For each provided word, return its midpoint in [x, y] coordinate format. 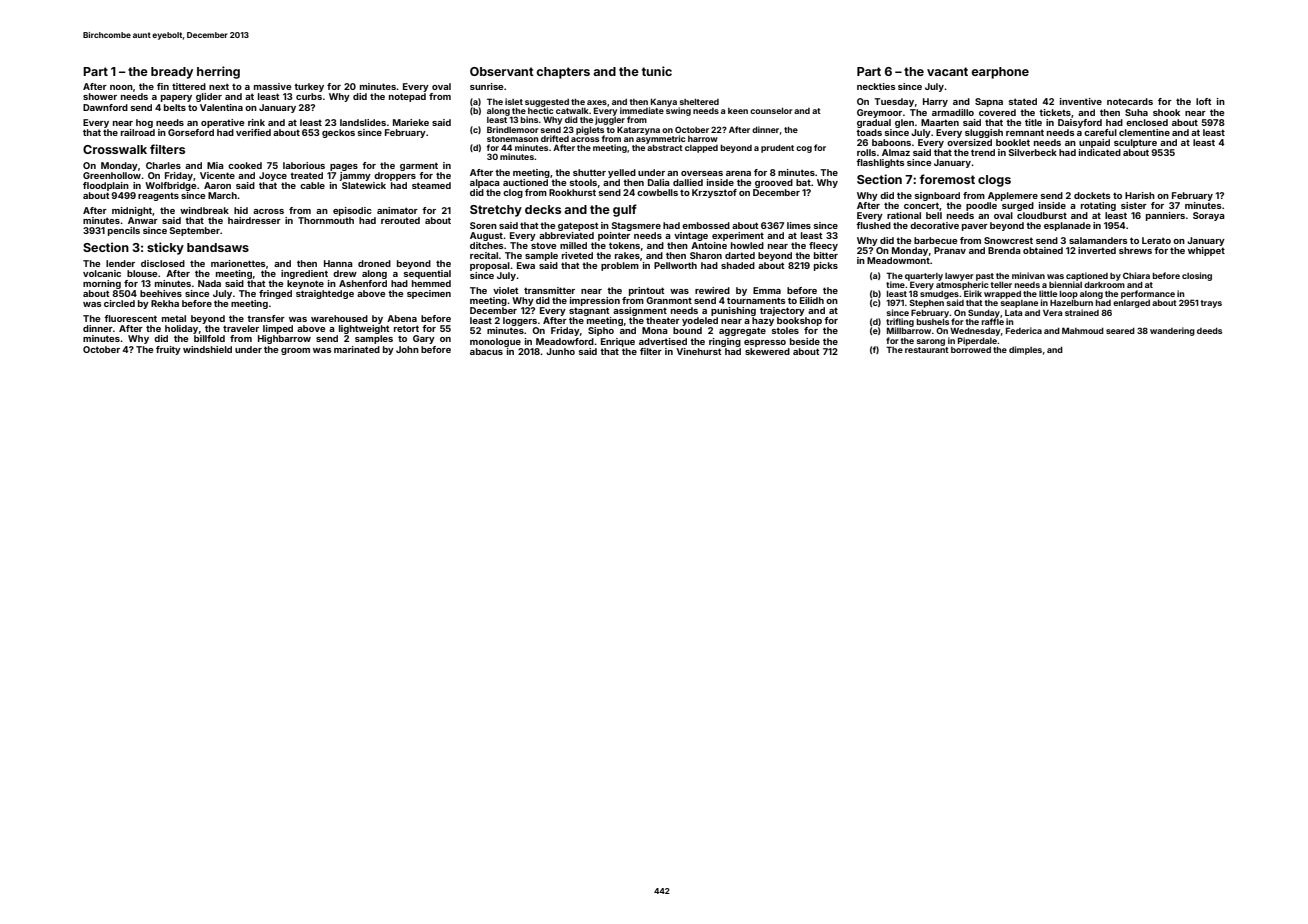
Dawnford [105, 107]
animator [397, 210]
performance [1148, 294]
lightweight [364, 329]
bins [529, 119]
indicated [1100, 152]
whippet [1206, 251]
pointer [614, 236]
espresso [765, 343]
